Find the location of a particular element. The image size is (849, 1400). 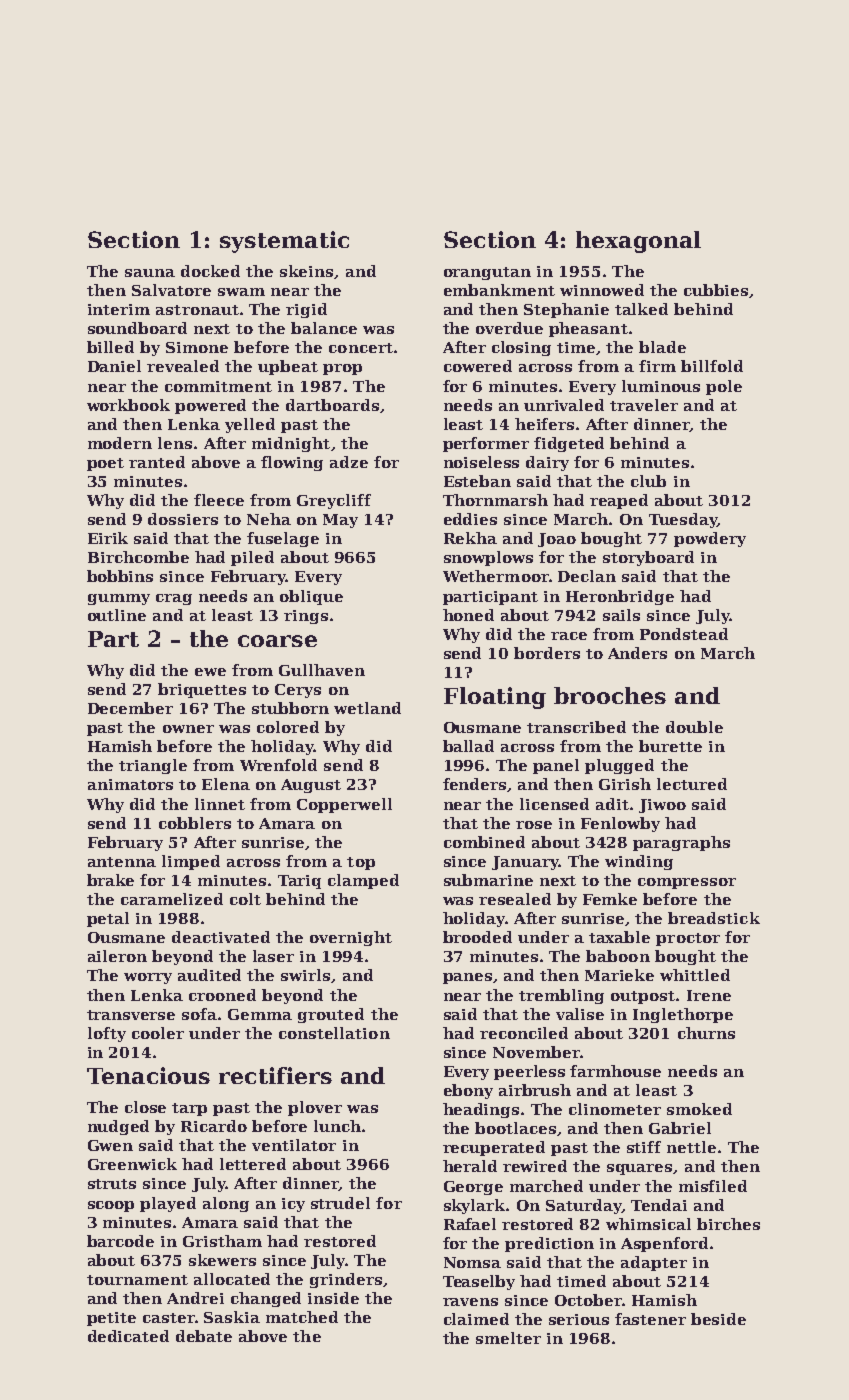

grinders is located at coordinates (346, 1280).
